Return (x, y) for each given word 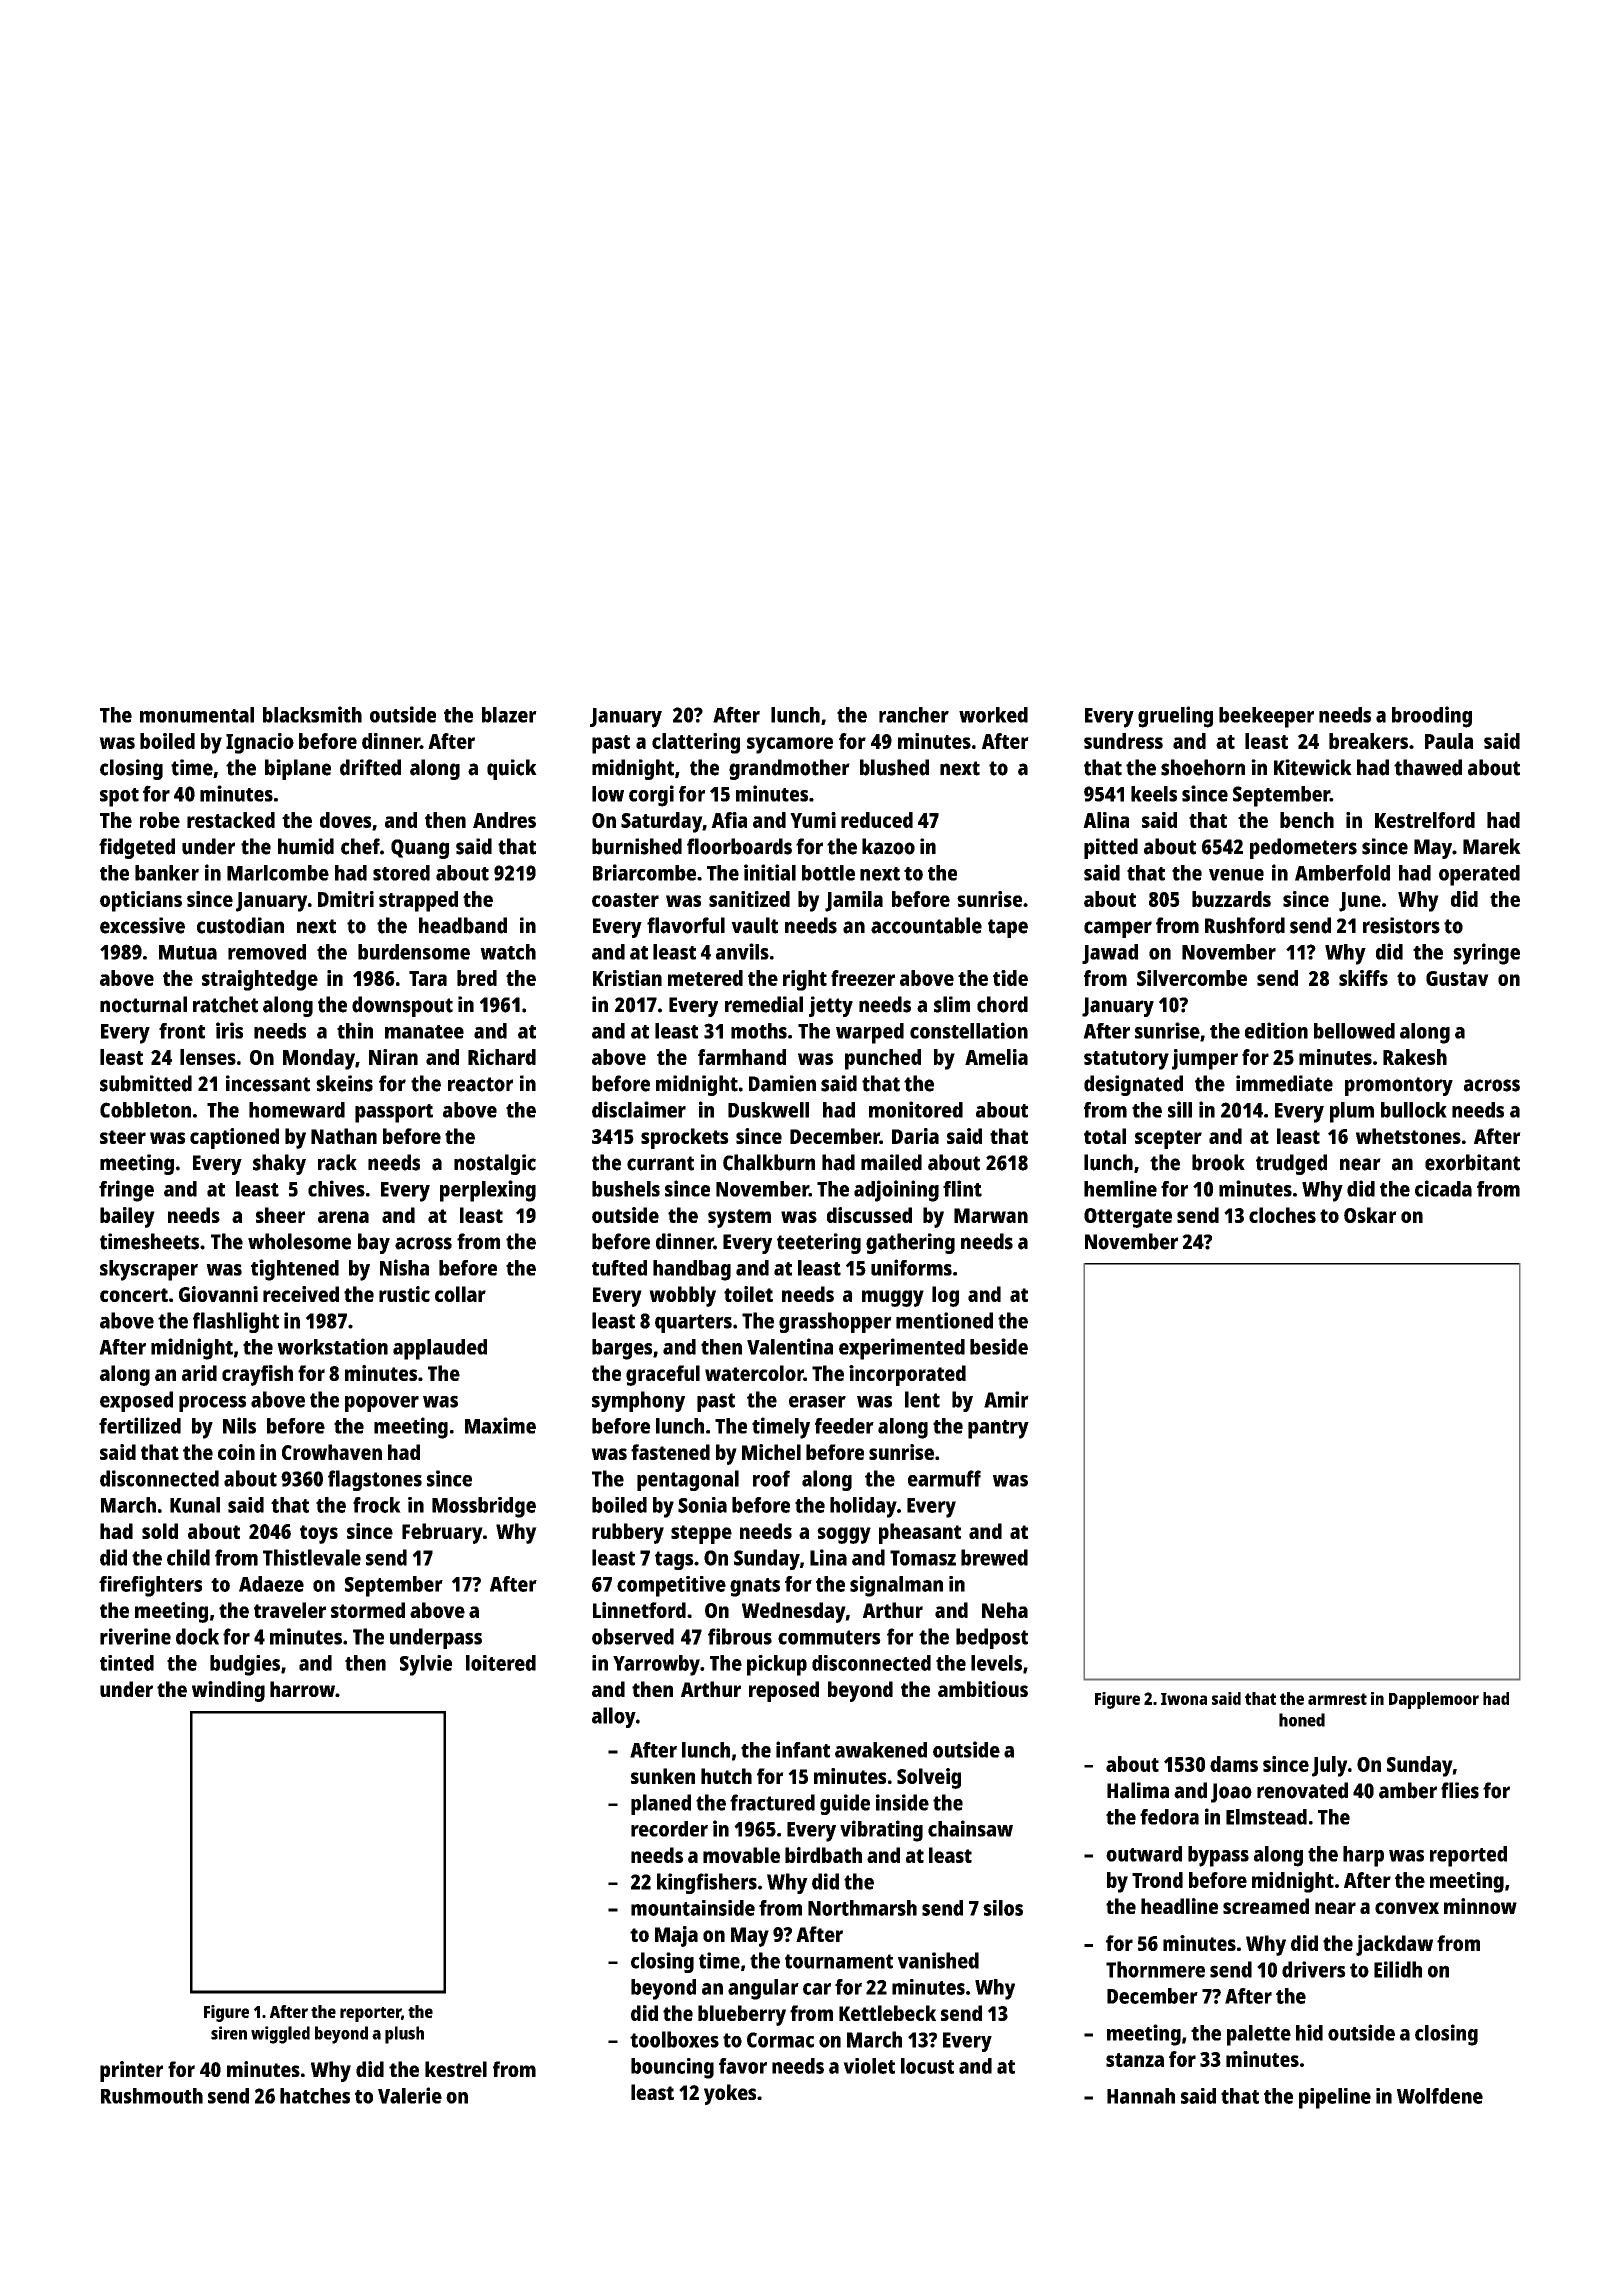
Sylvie (426, 1665)
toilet (748, 1294)
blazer (509, 715)
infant (803, 1749)
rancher (914, 715)
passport (394, 1113)
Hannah (1141, 2096)
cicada (1443, 1188)
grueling (1175, 717)
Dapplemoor (1434, 1700)
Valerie (410, 2095)
